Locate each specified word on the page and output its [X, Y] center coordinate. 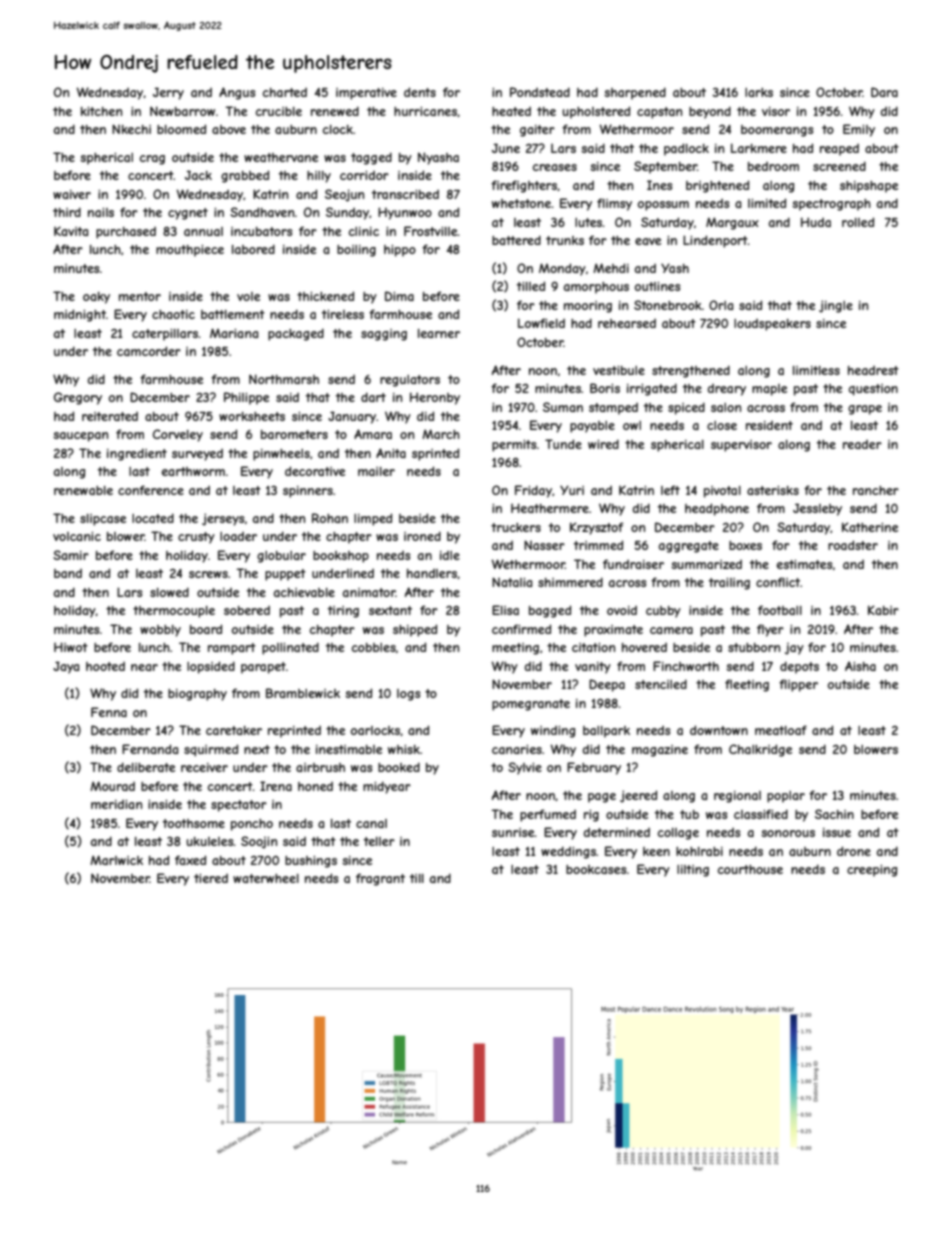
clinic [364, 231]
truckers [516, 527]
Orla [721, 305]
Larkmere [759, 148]
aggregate [689, 547]
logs [408, 695]
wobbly [160, 631]
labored [253, 249]
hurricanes [425, 111]
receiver [204, 767]
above [229, 129]
